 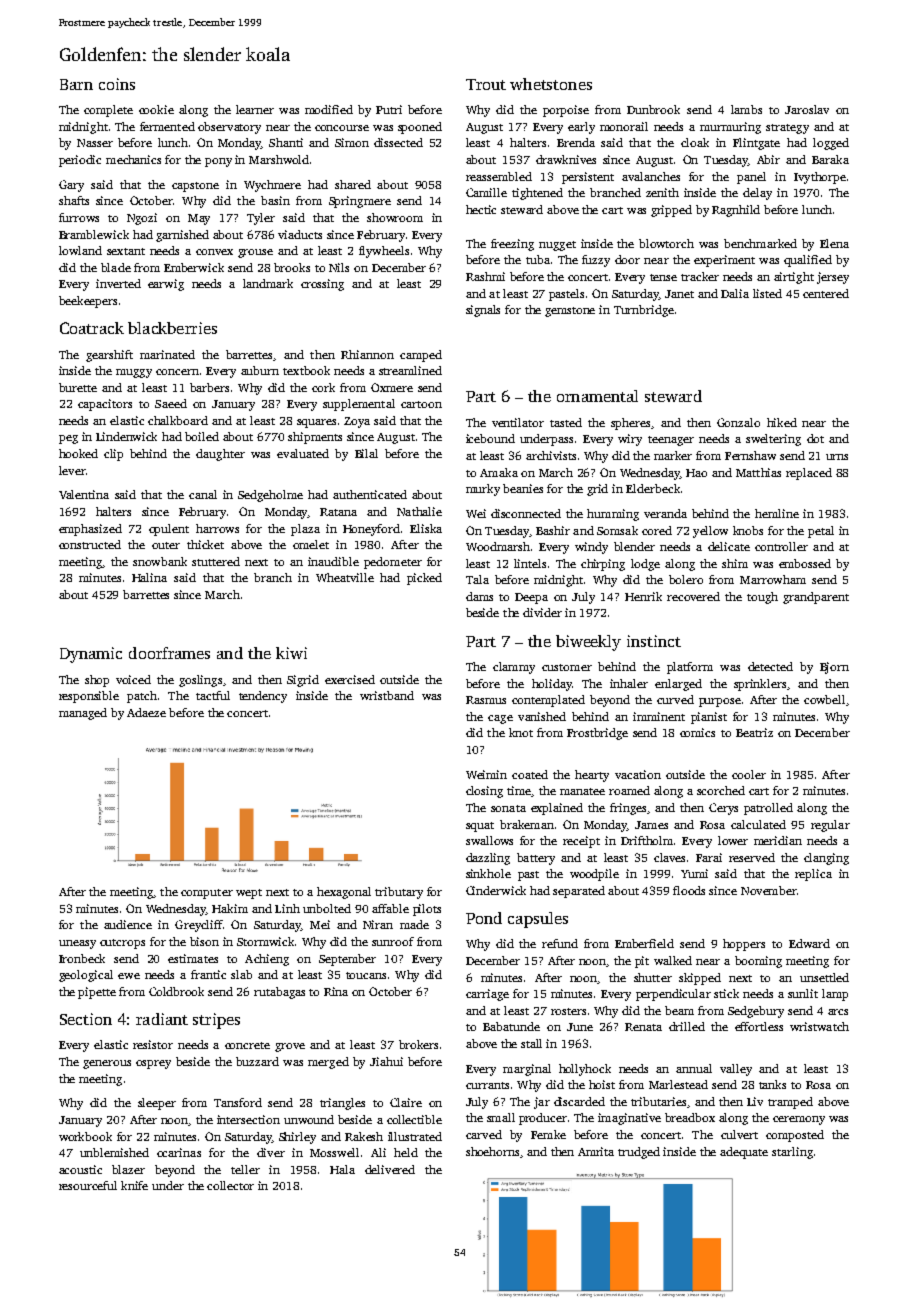 What do you see at coordinates (767, 293) in the screenshot?
I see `listed` at bounding box center [767, 293].
